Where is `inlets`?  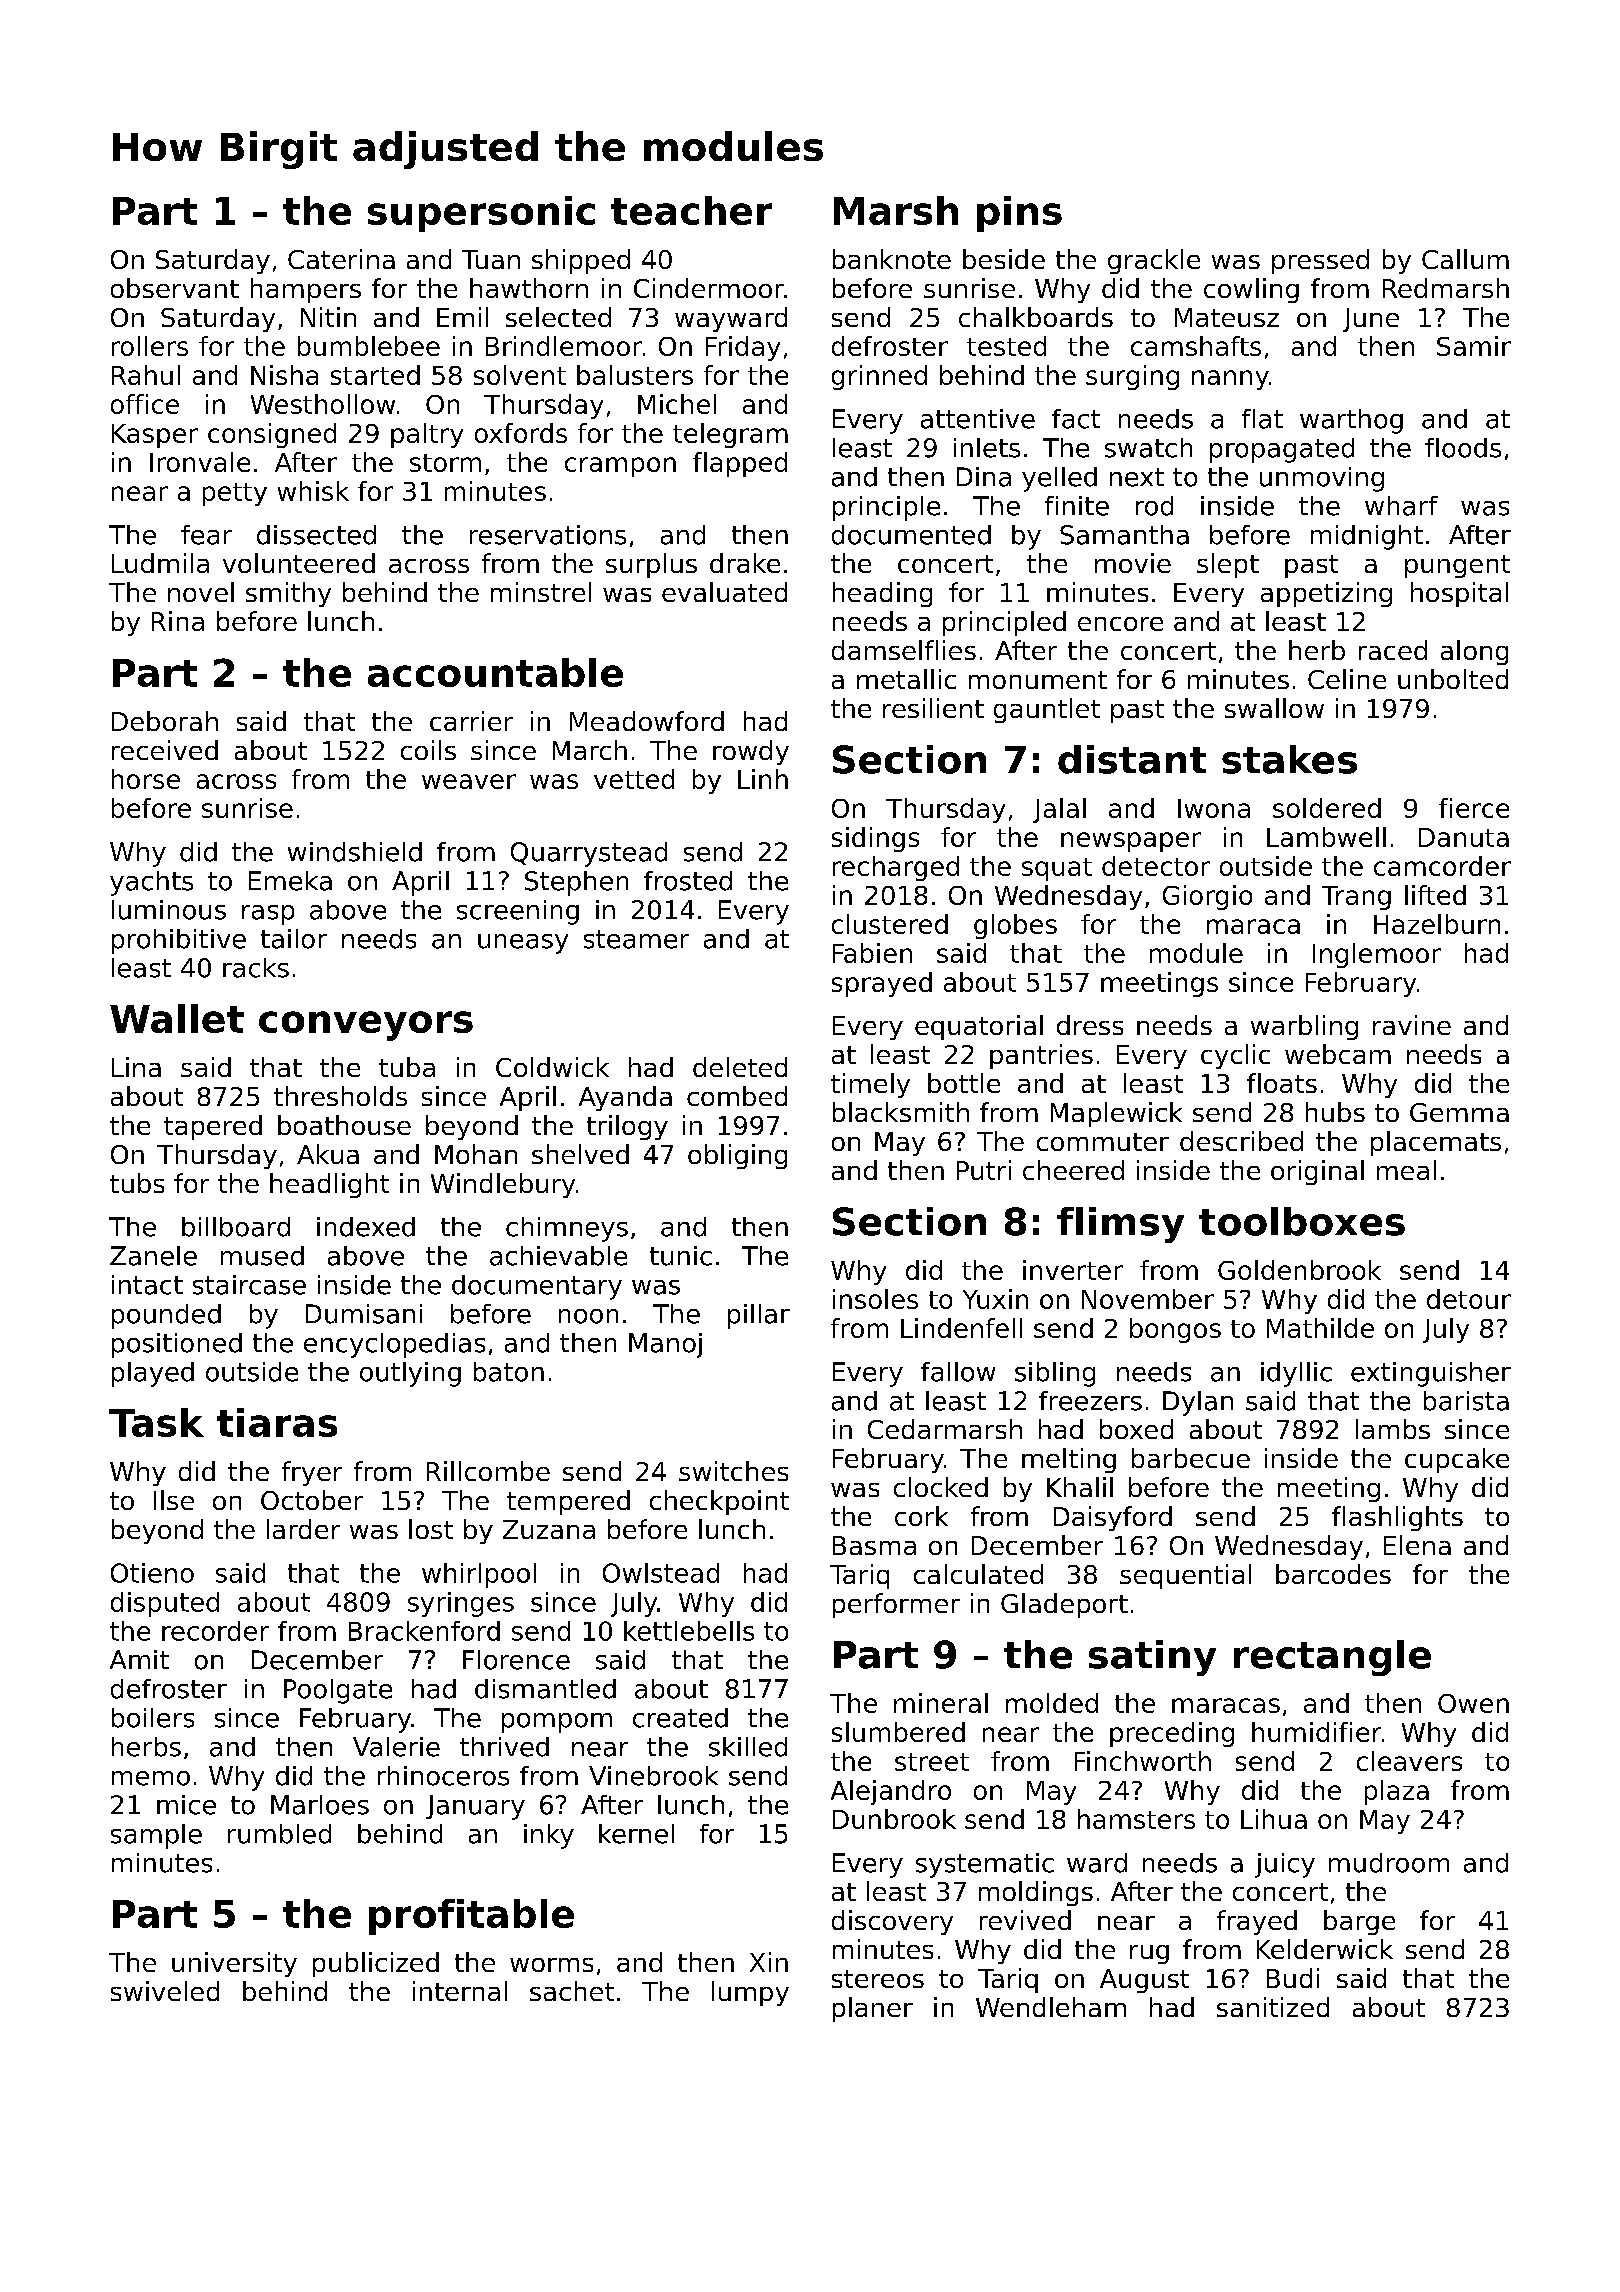 inlets is located at coordinates (987, 448).
